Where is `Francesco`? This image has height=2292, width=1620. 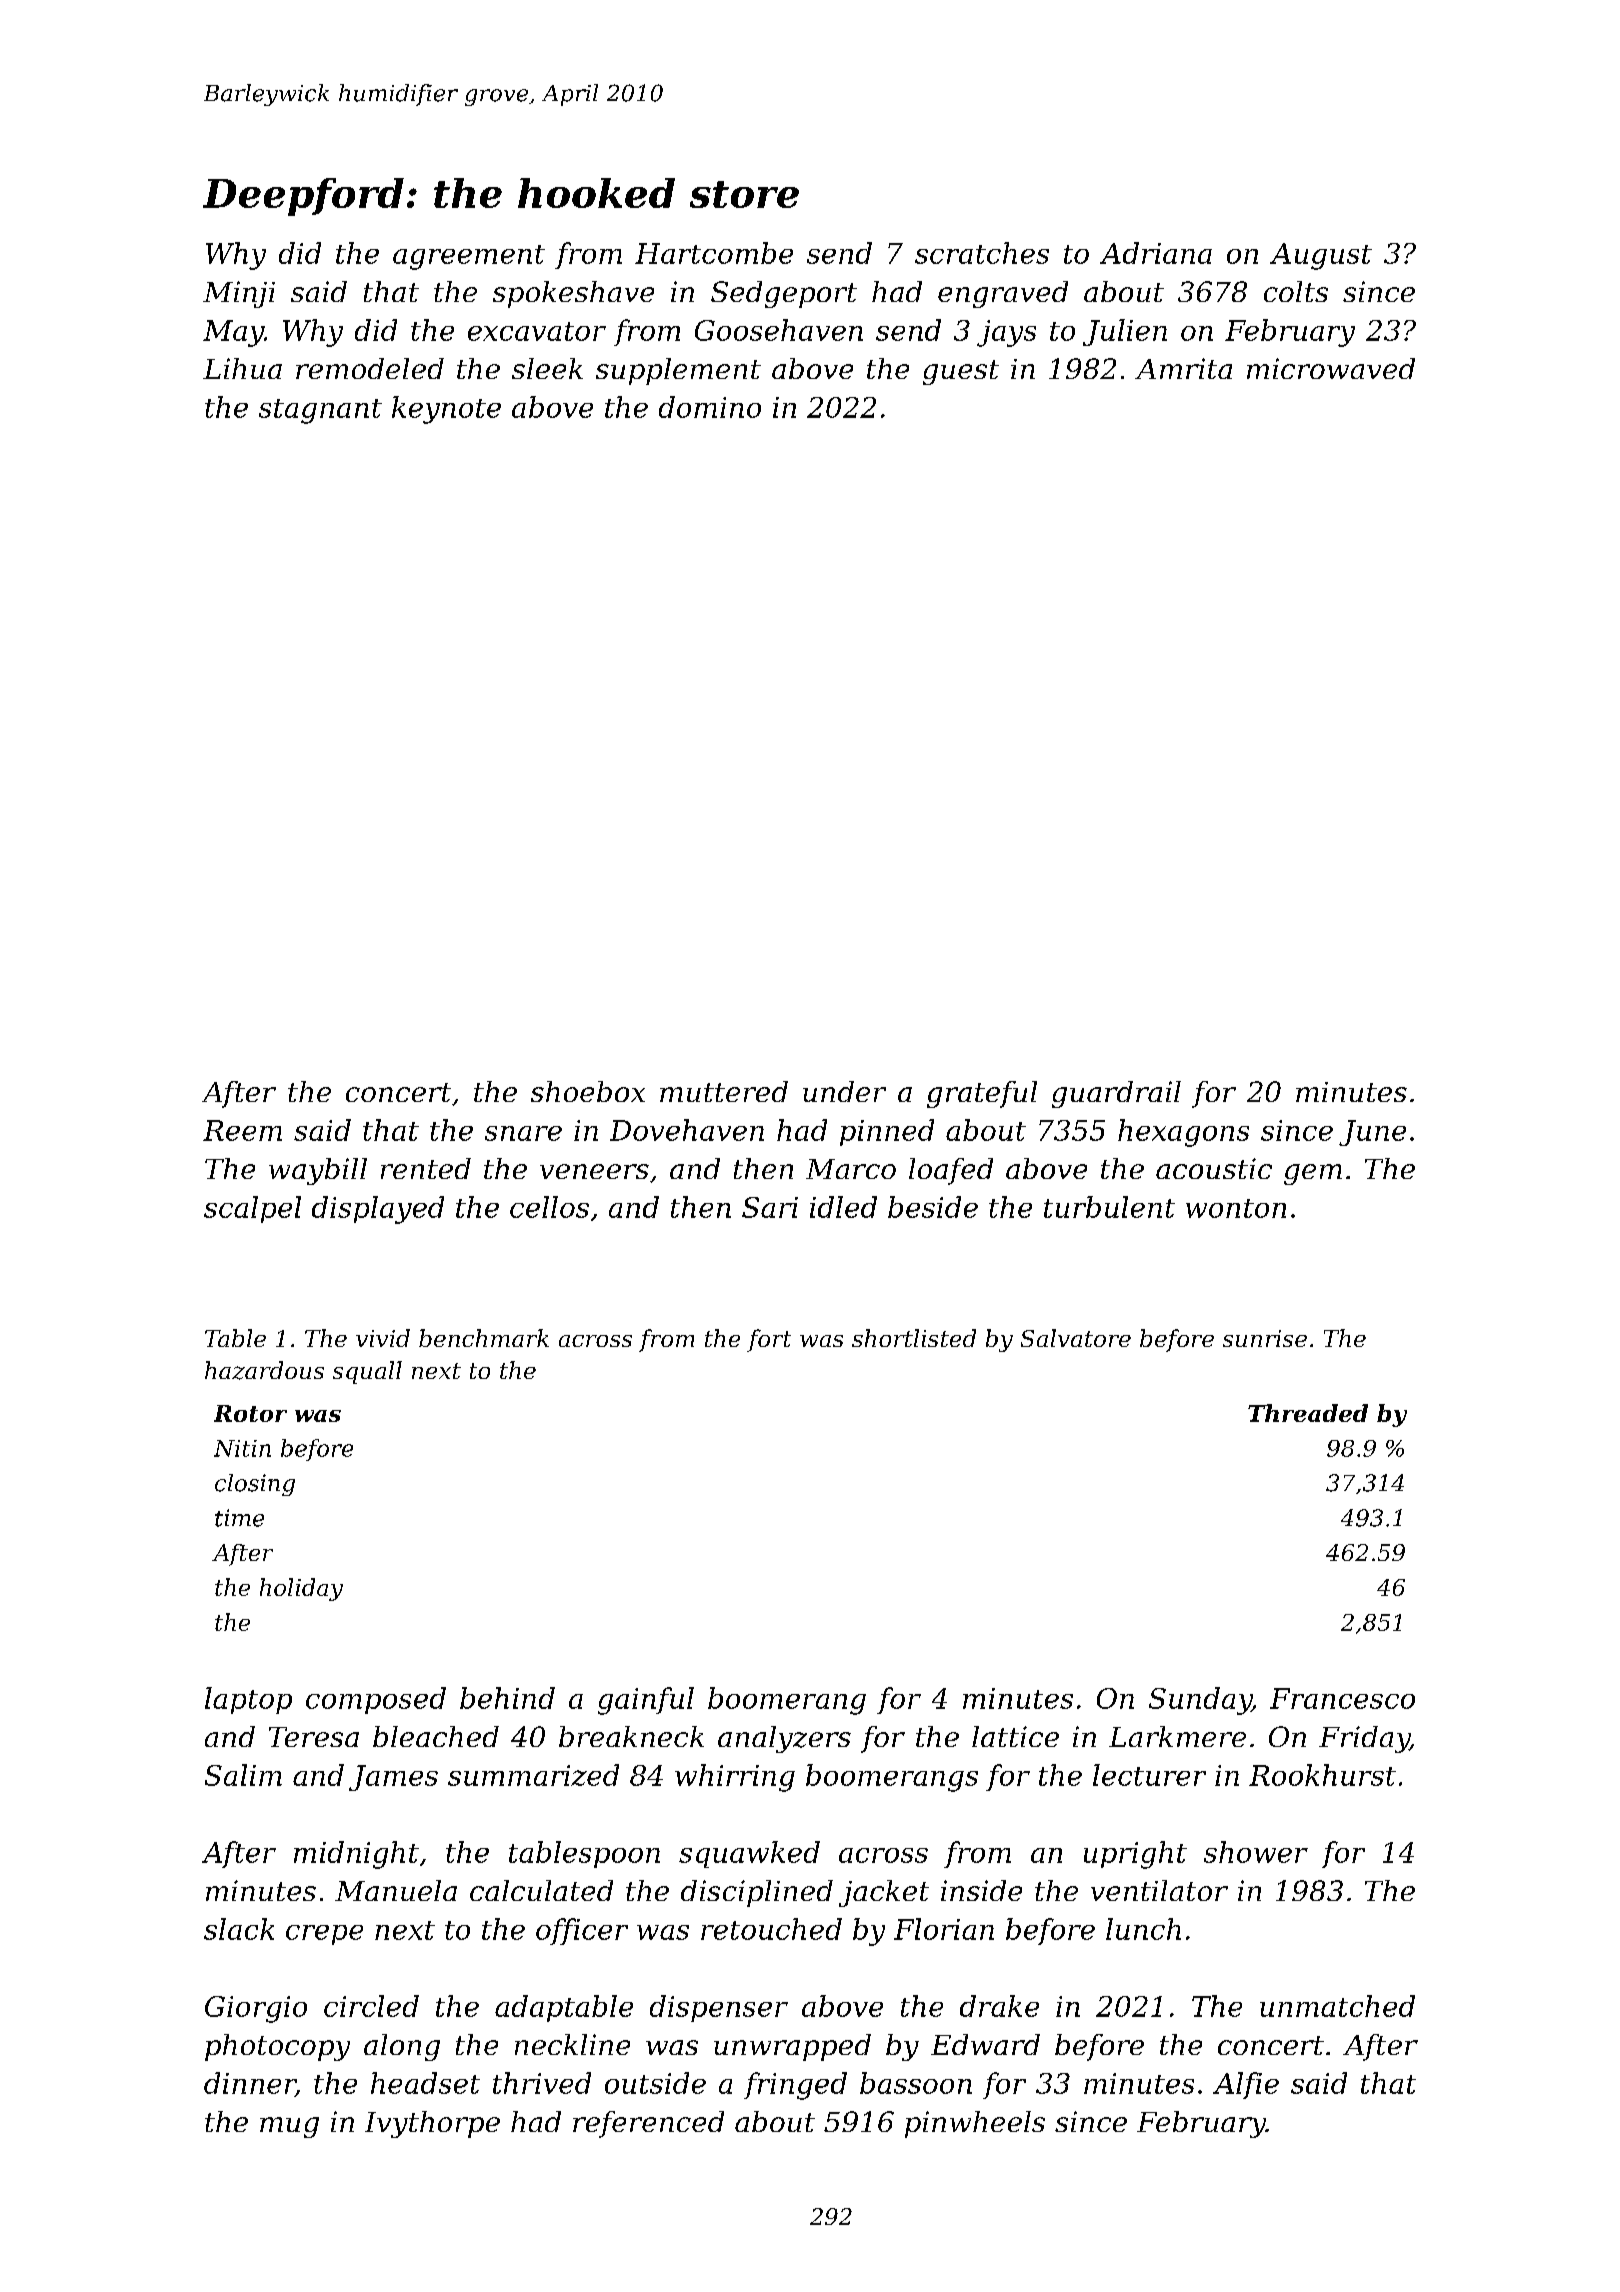
Francesco is located at coordinates (1342, 1698).
